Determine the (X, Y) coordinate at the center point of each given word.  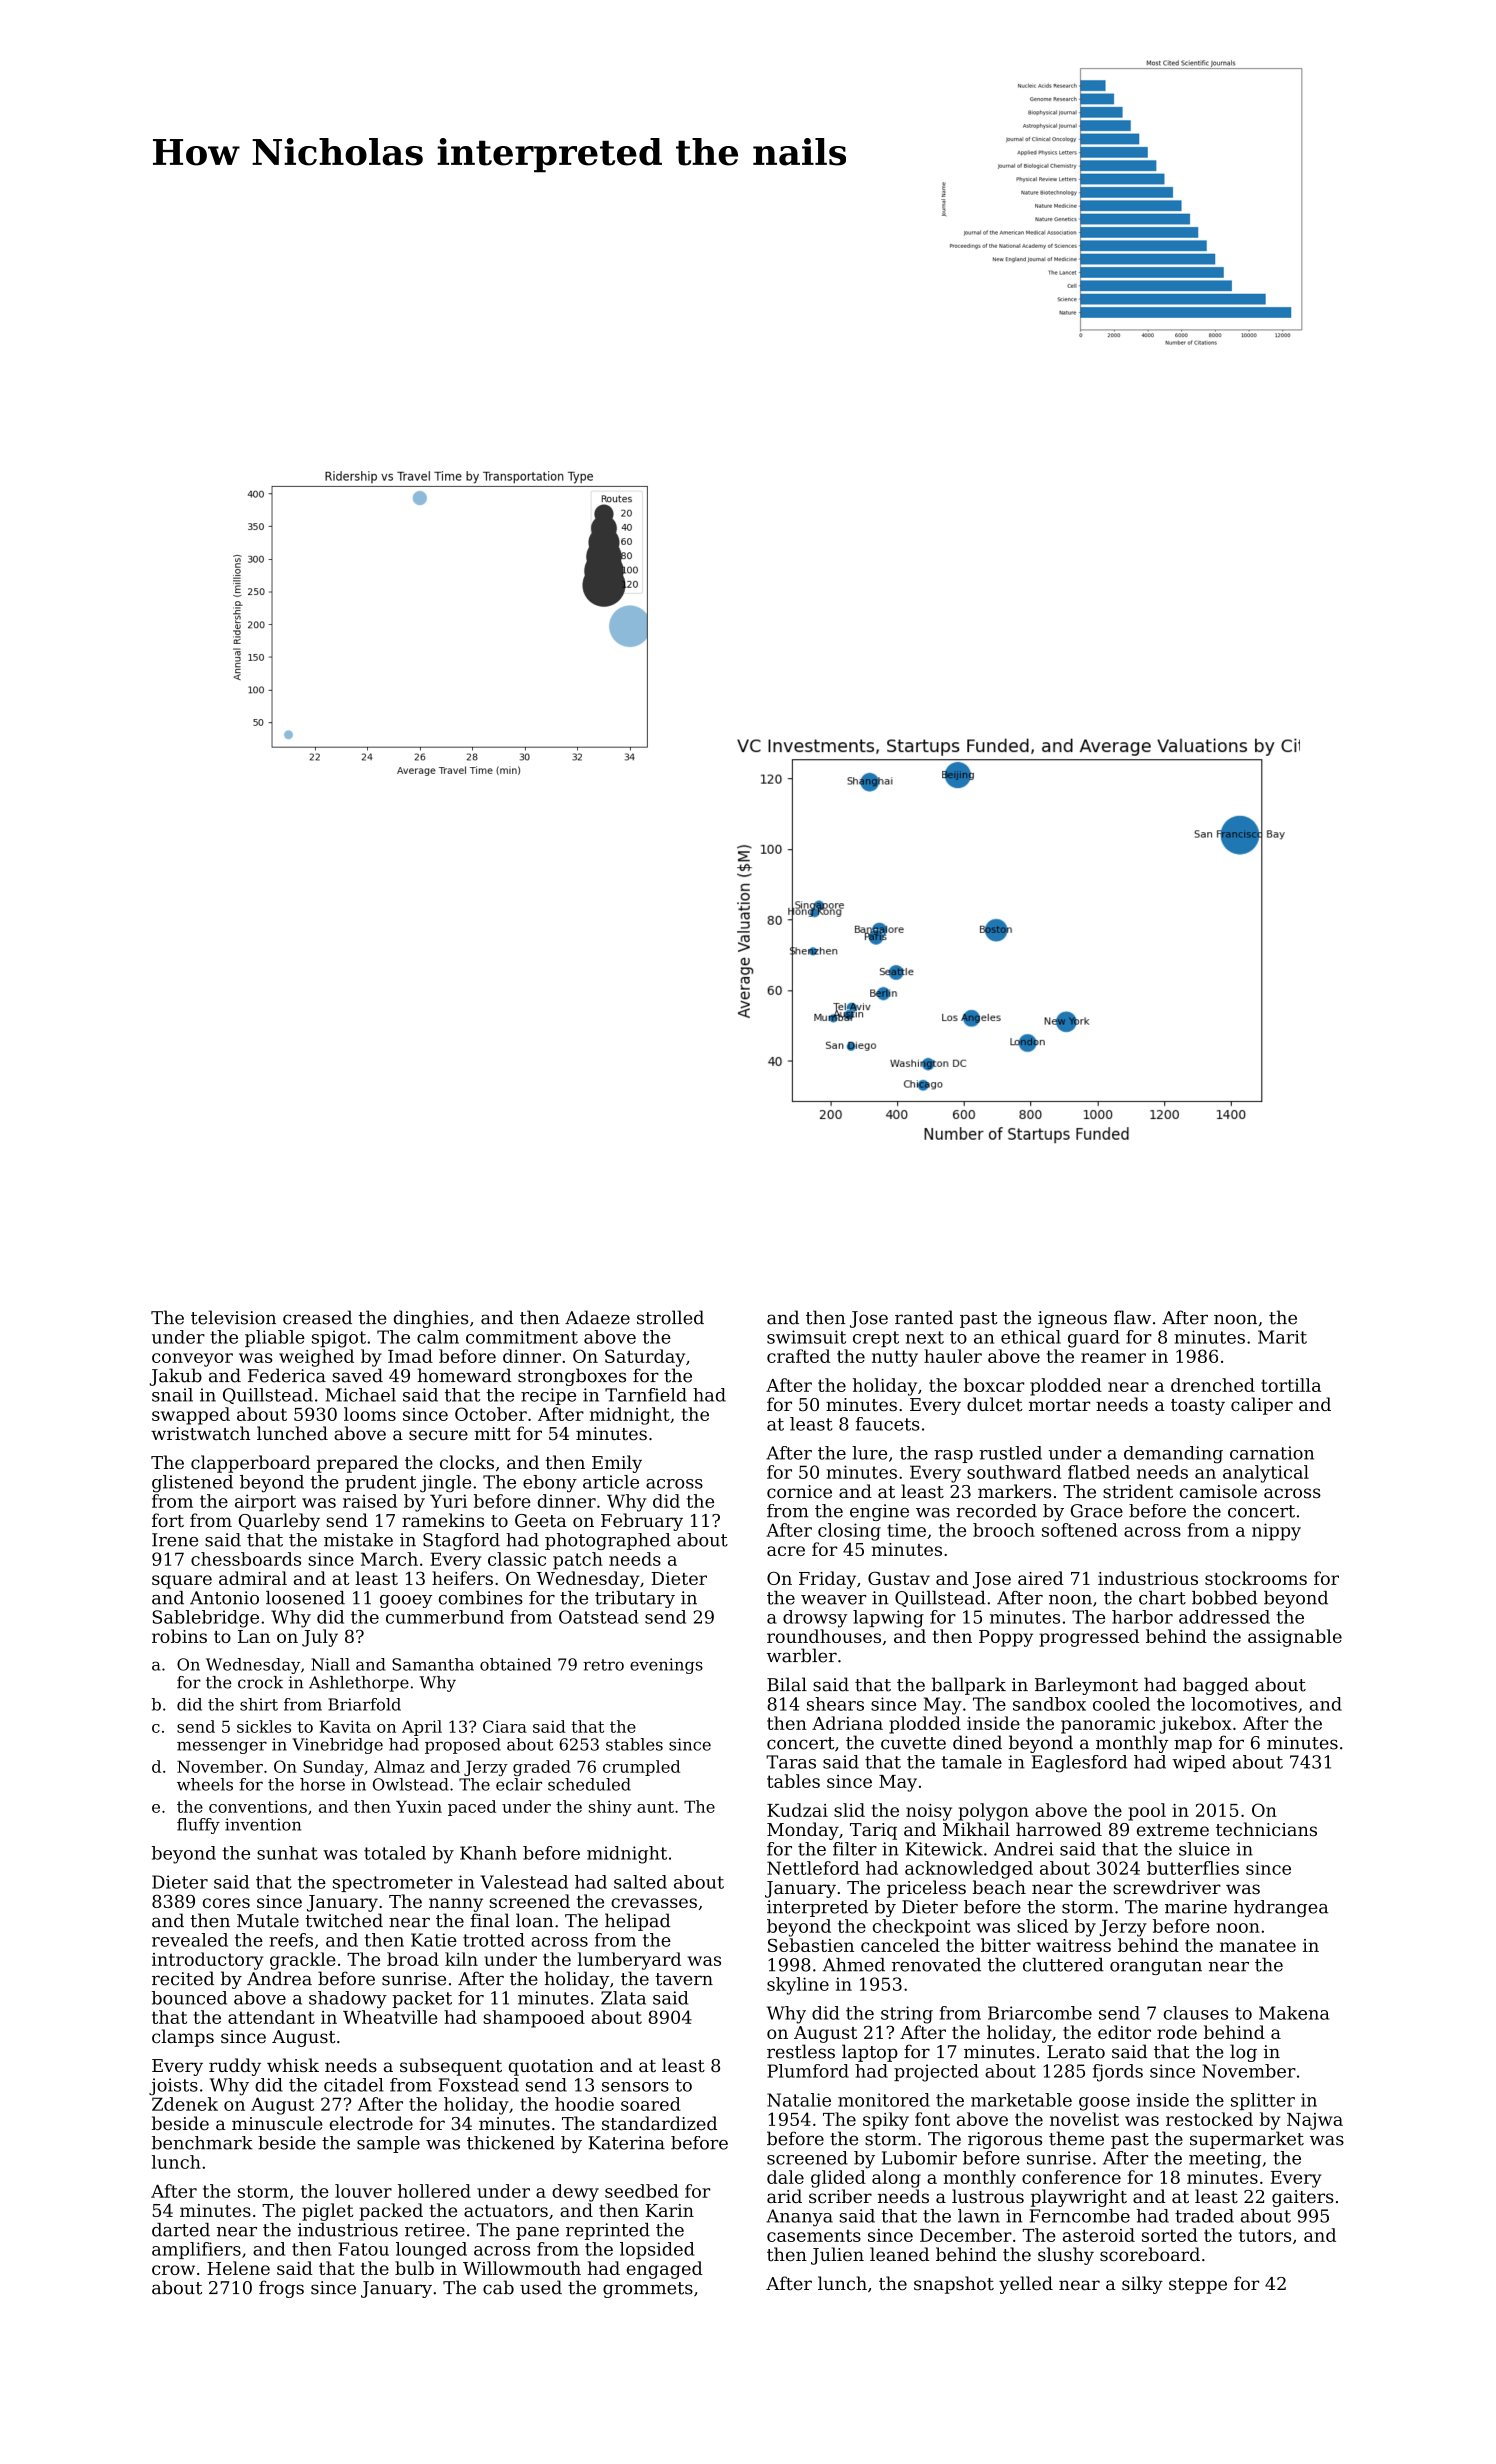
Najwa (1315, 2121)
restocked (1209, 2119)
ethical (1031, 1337)
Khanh (488, 1853)
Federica (287, 1375)
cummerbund (445, 1617)
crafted (798, 1356)
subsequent (451, 2067)
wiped (1199, 1763)
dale (785, 2177)
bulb (414, 2268)
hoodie (584, 2104)
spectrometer (393, 1884)
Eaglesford (1079, 1764)
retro (603, 1665)
